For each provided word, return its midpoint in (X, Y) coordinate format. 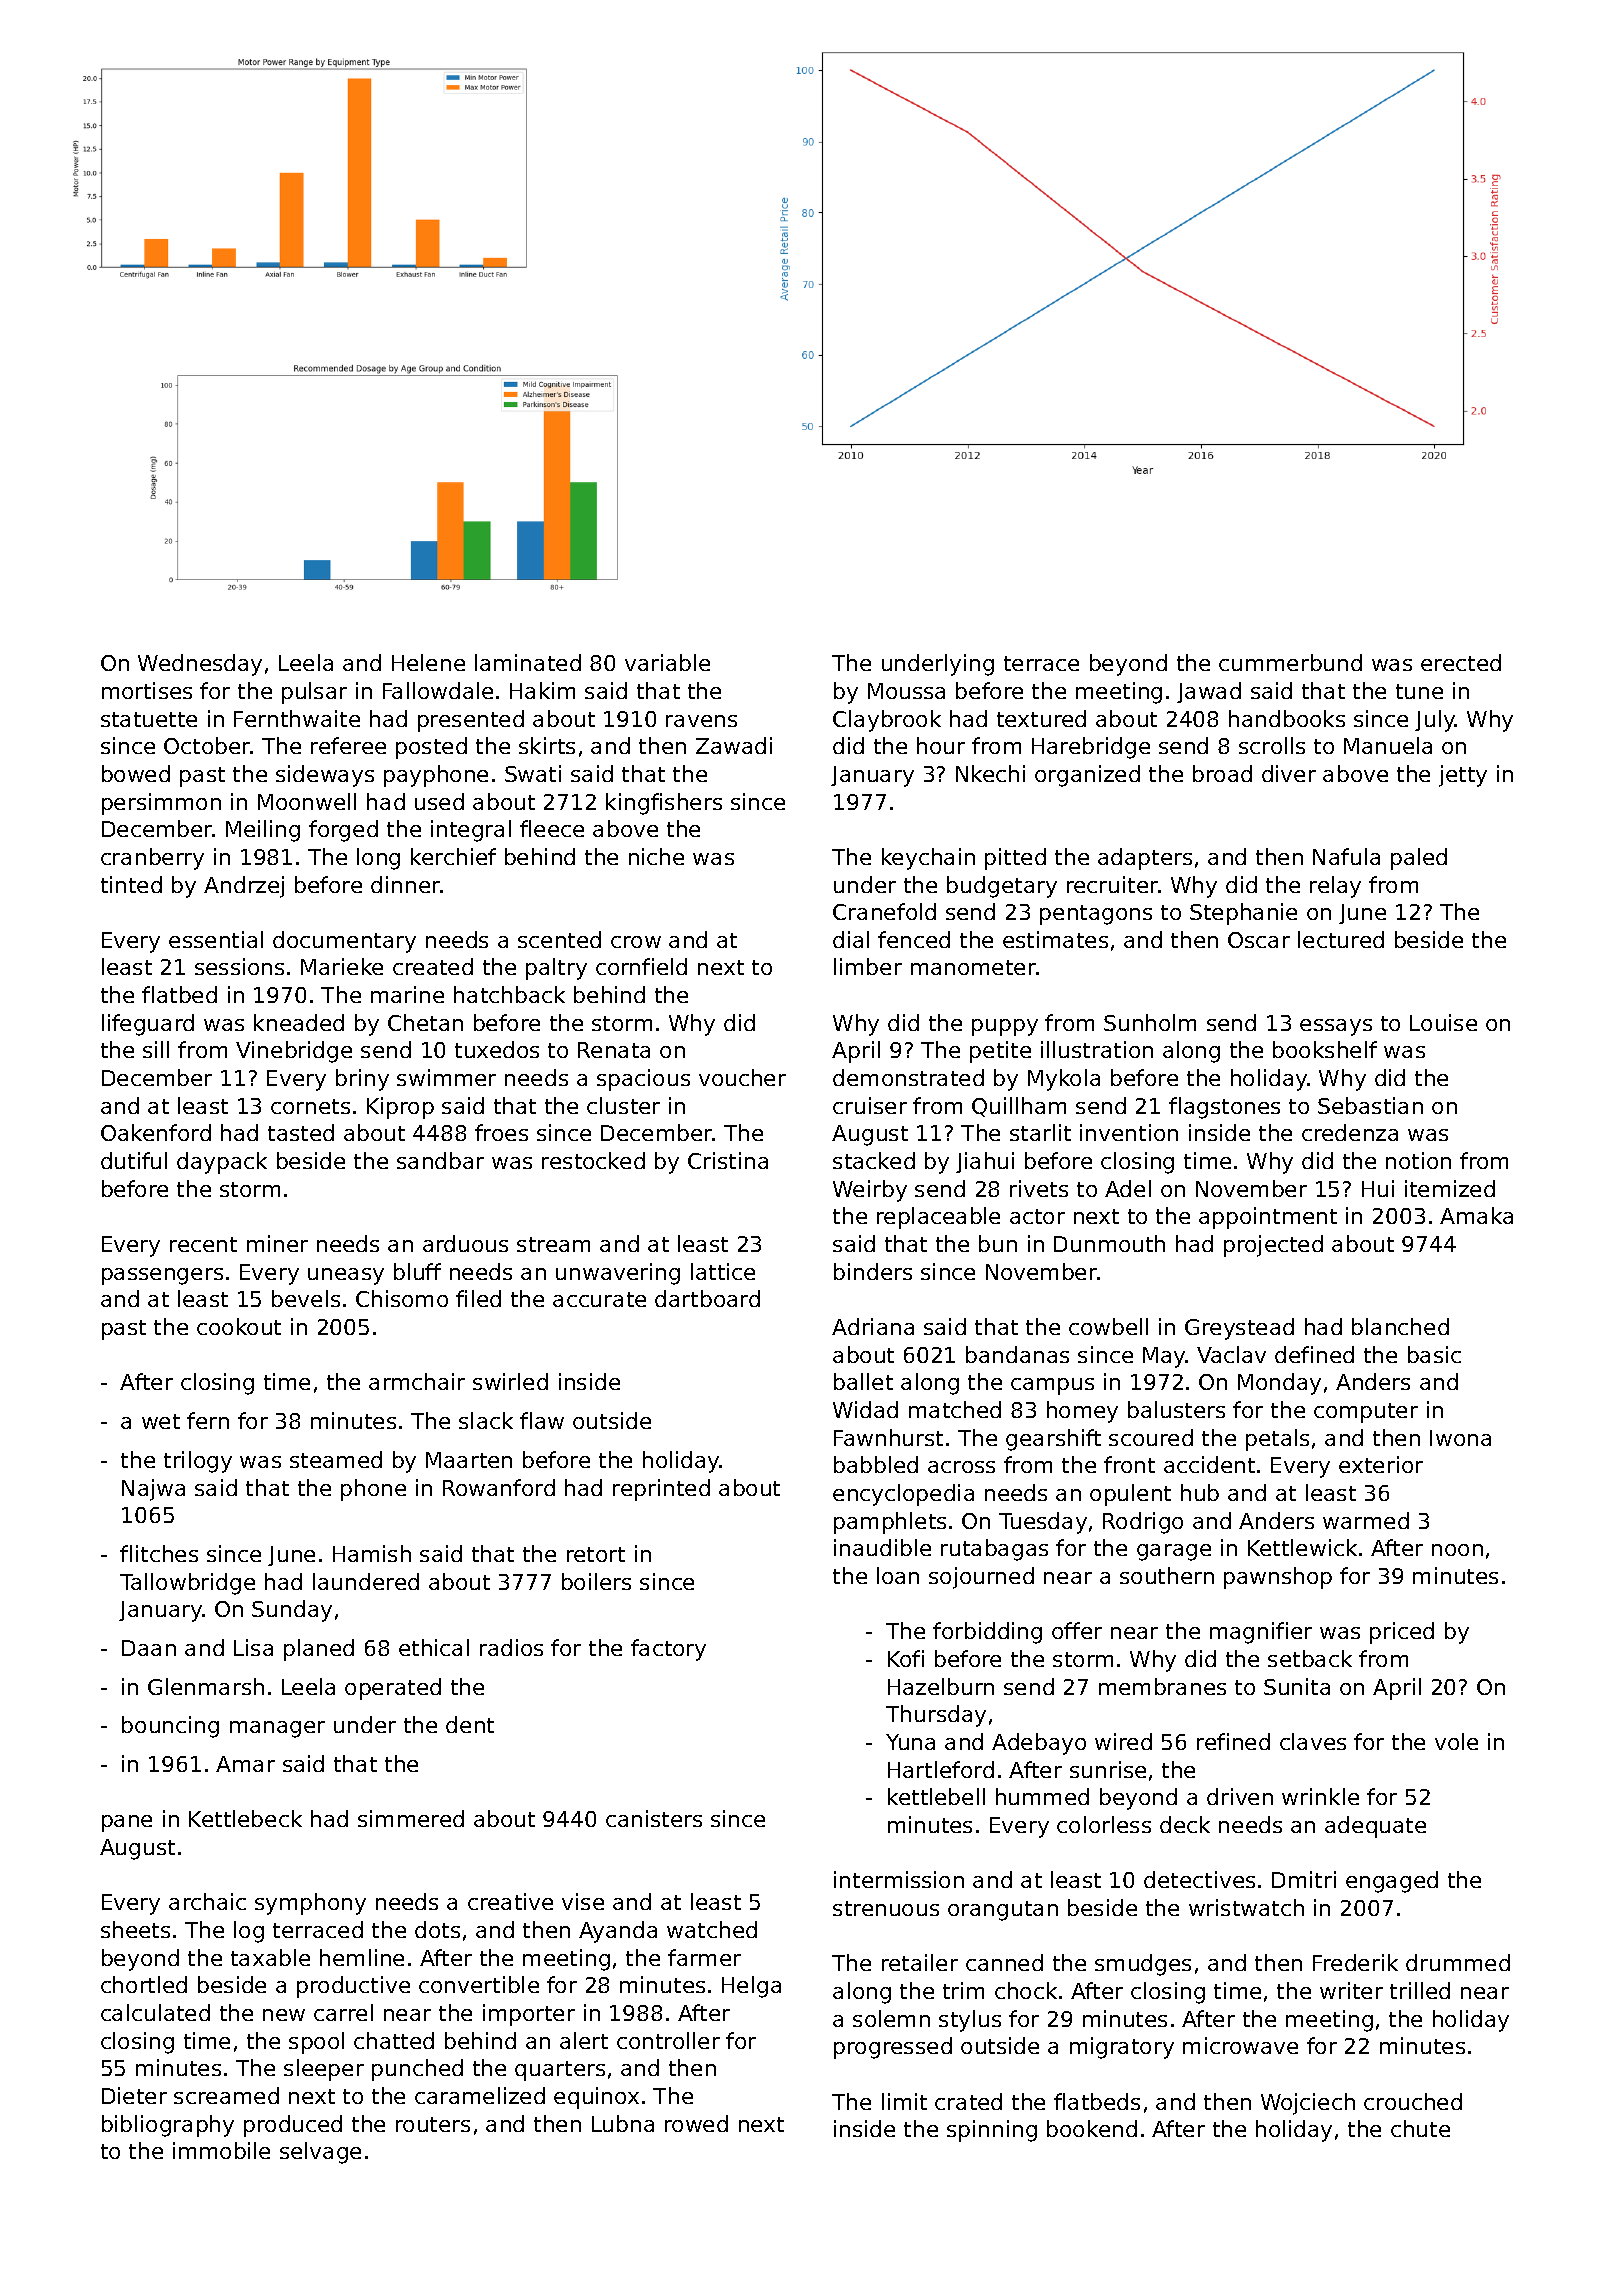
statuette (149, 719)
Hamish (372, 1553)
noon (1457, 1550)
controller (668, 2040)
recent (203, 1244)
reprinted (661, 1490)
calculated (155, 2012)
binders (873, 1271)
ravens (701, 721)
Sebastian (1370, 1105)
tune (1419, 691)
